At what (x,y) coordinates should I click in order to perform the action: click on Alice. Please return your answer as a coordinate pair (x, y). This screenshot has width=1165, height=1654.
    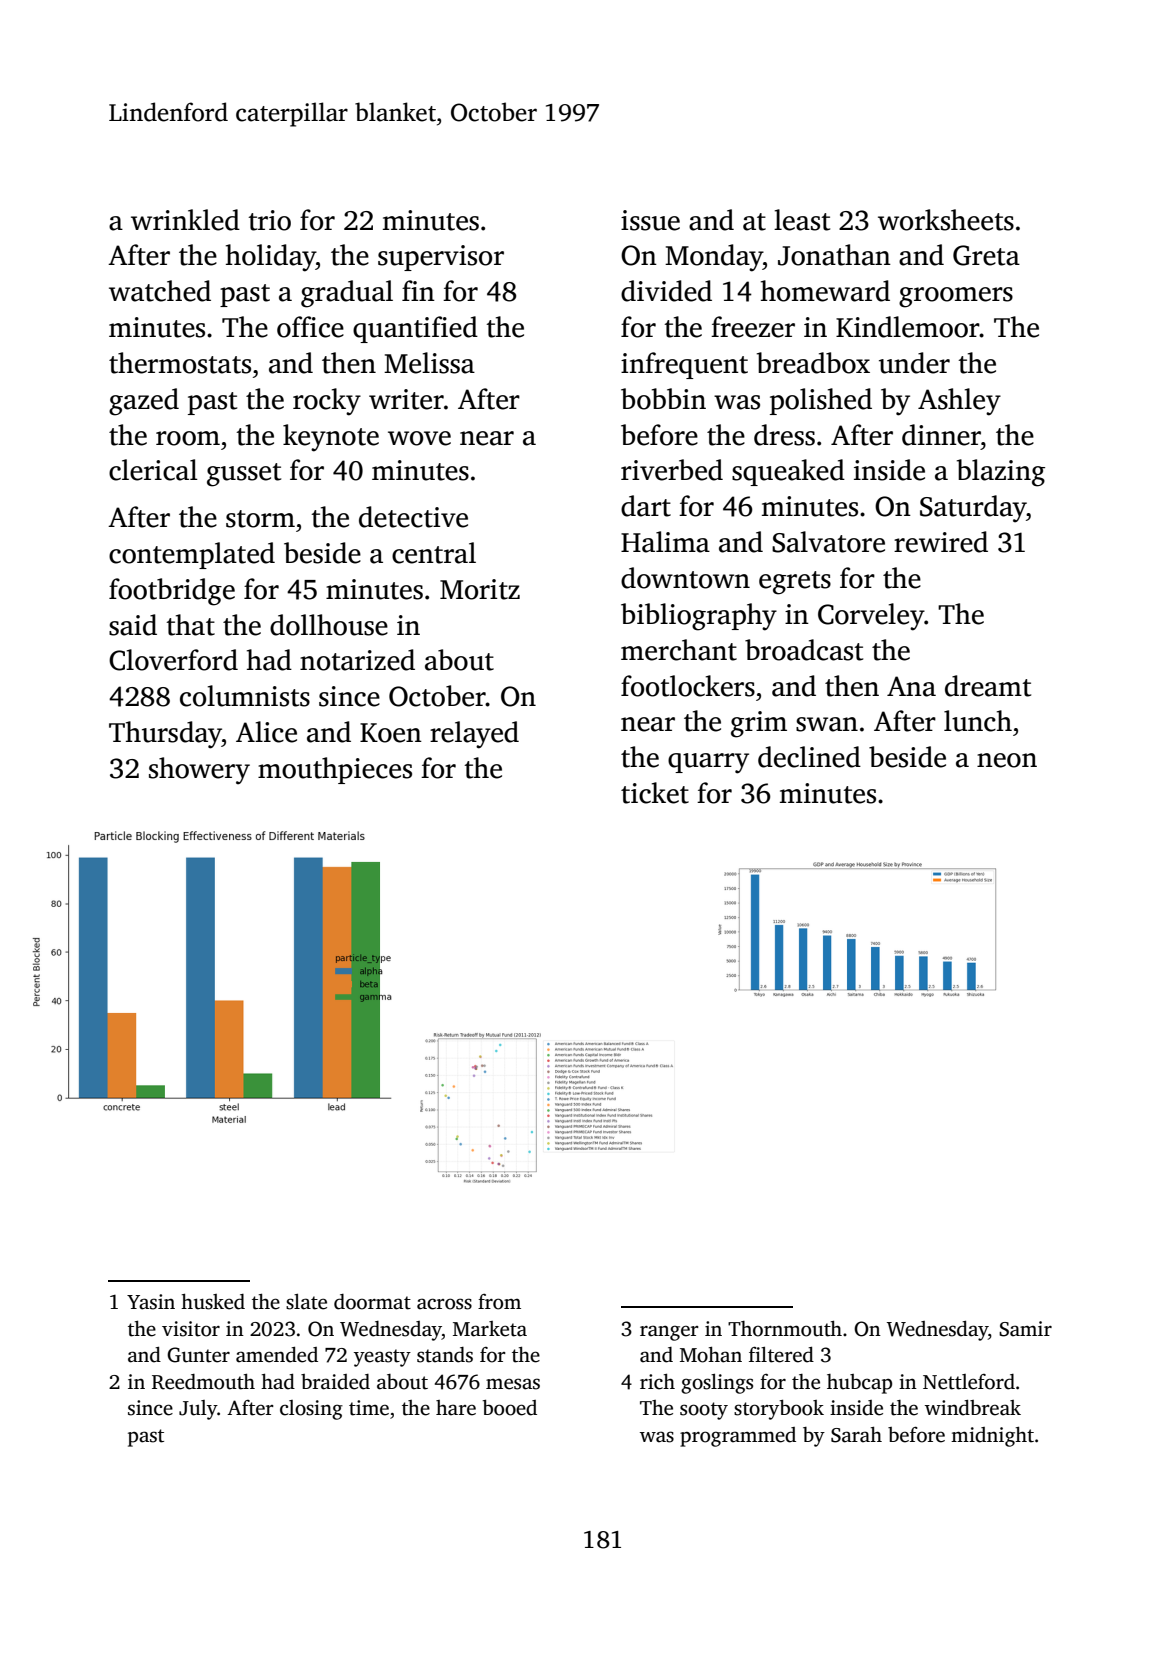
    Looking at the image, I should click on (266, 732).
